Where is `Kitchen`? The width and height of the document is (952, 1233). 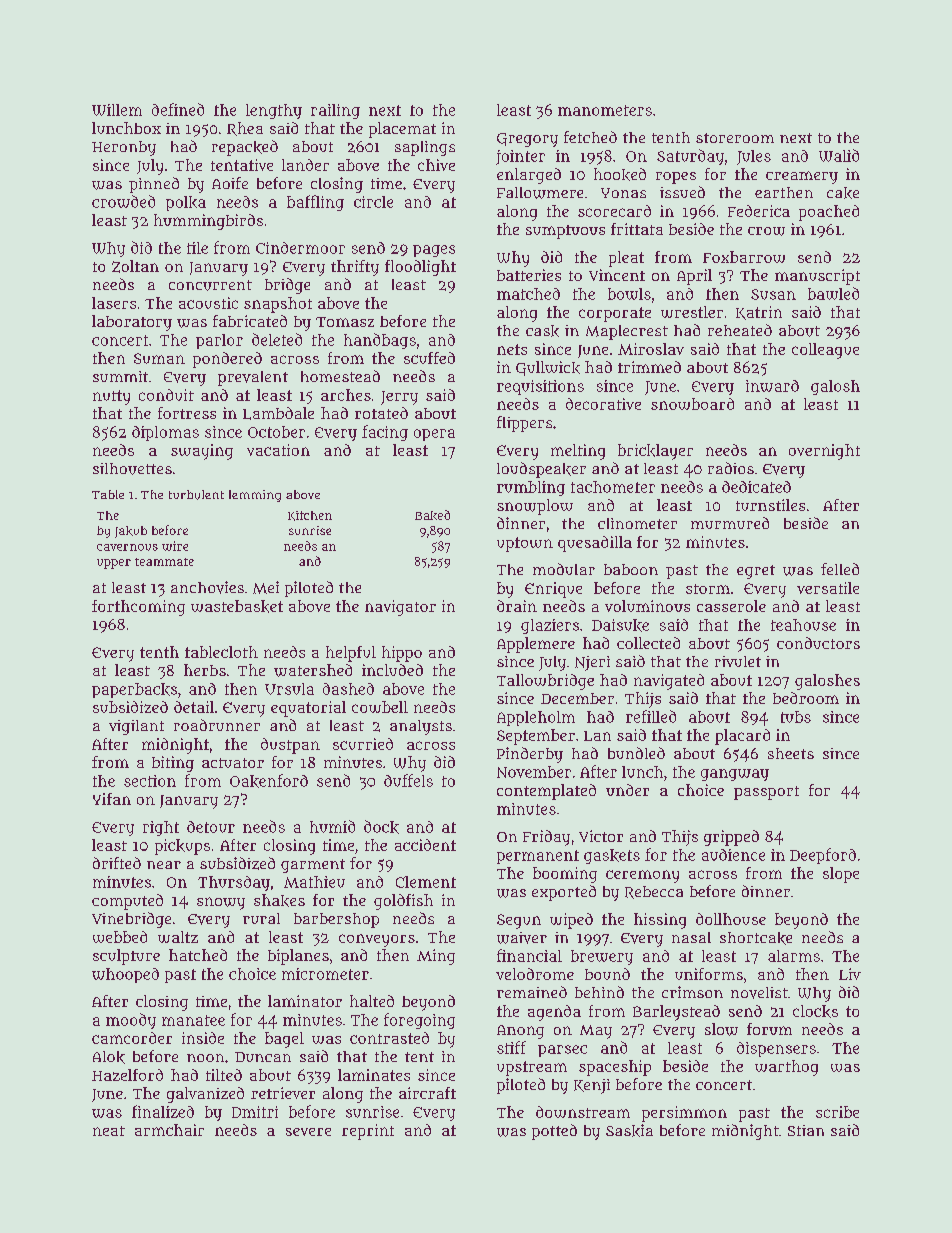 Kitchen is located at coordinates (310, 516).
